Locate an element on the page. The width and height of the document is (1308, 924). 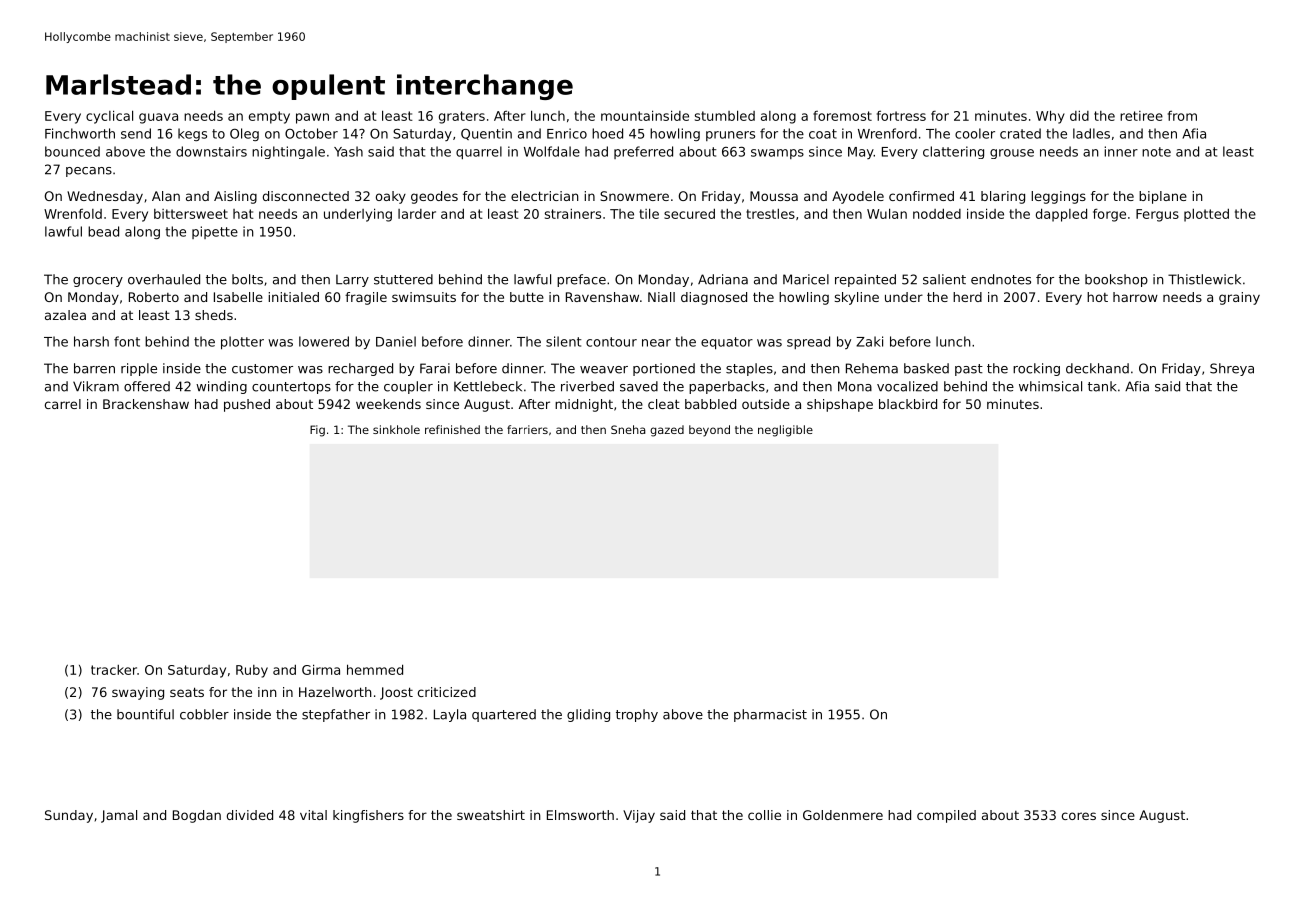
tracker is located at coordinates (114, 670).
